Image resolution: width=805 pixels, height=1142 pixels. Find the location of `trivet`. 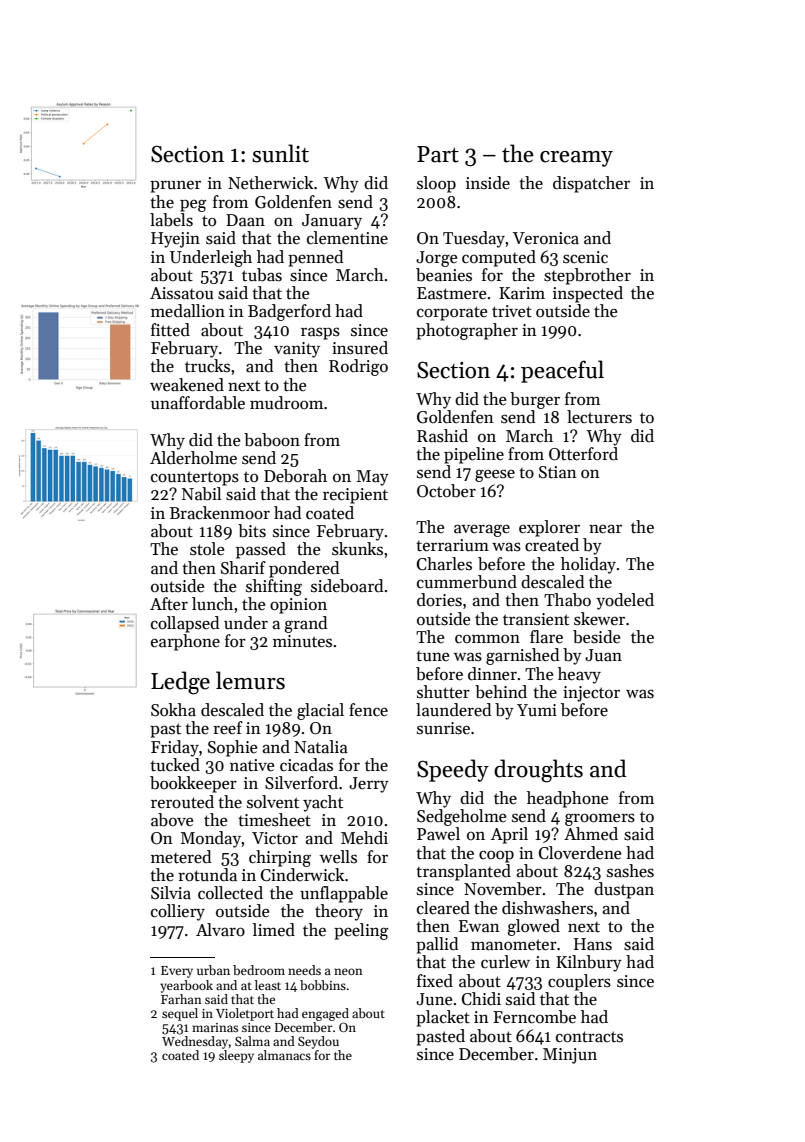

trivet is located at coordinates (512, 311).
